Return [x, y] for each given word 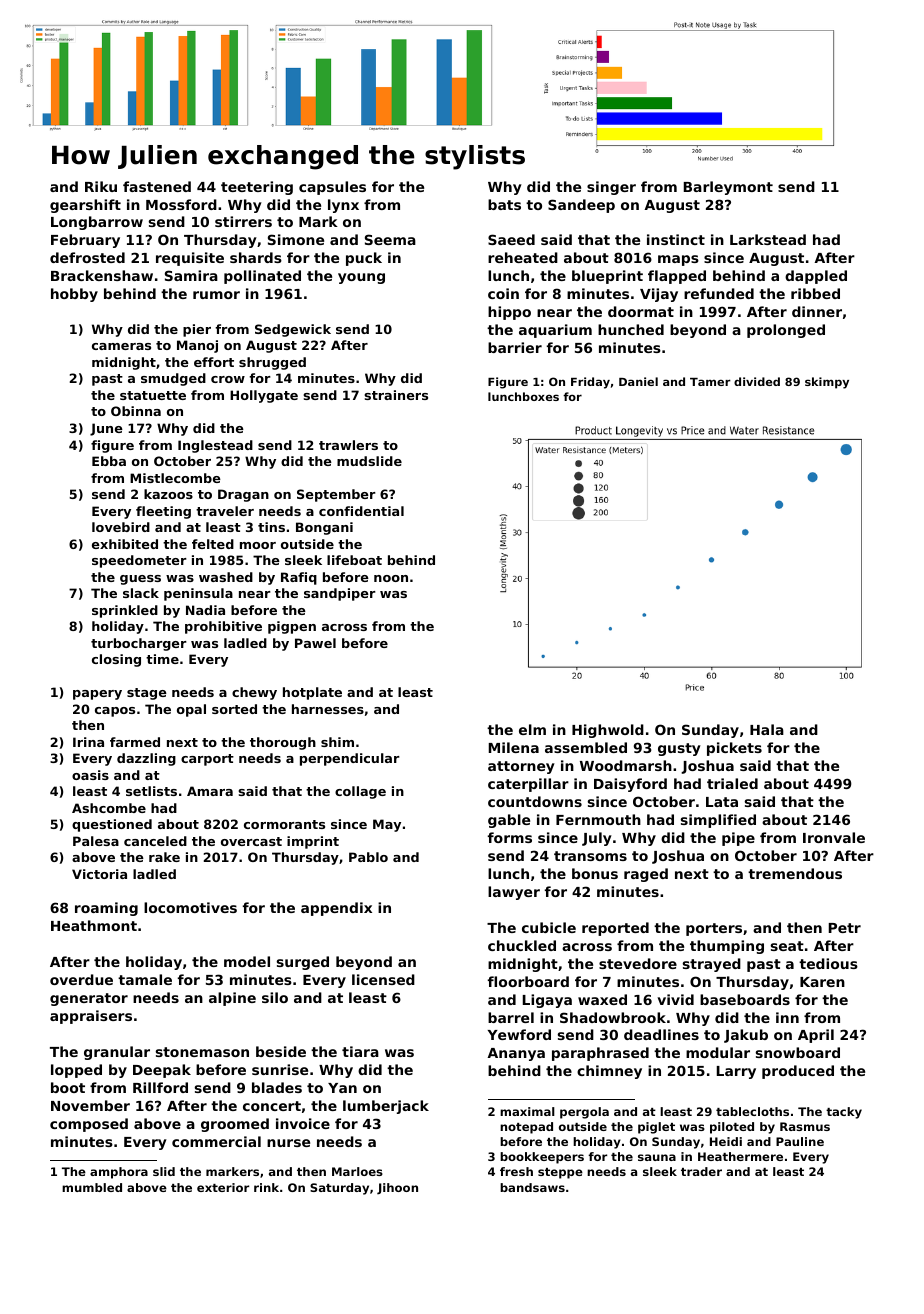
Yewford [519, 1034]
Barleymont [728, 188]
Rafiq [299, 578]
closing [116, 660]
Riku [101, 186]
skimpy [827, 383]
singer [611, 188]
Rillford [160, 1087]
